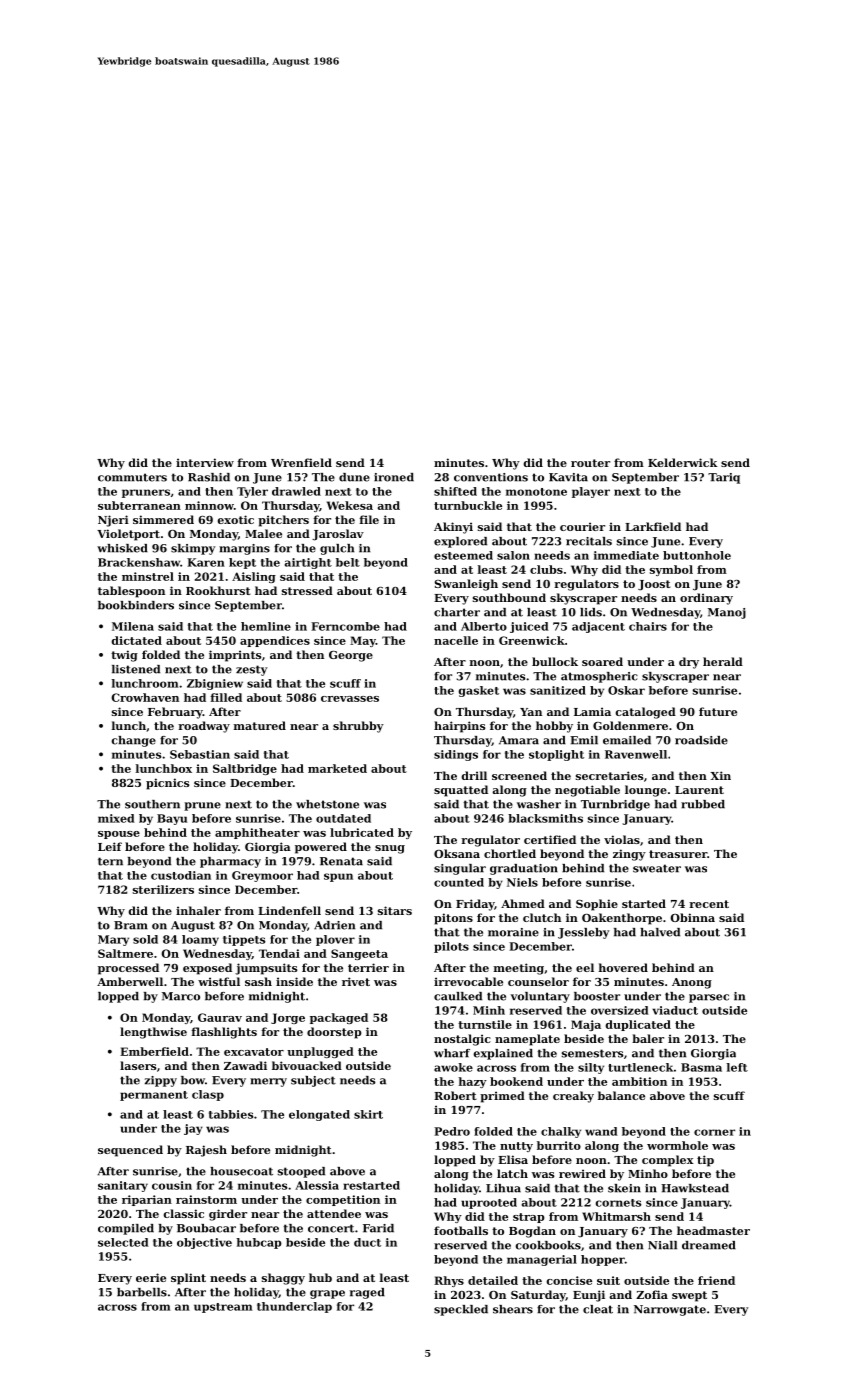 Image resolution: width=849 pixels, height=1400 pixels. I want to click on halved, so click(660, 932).
